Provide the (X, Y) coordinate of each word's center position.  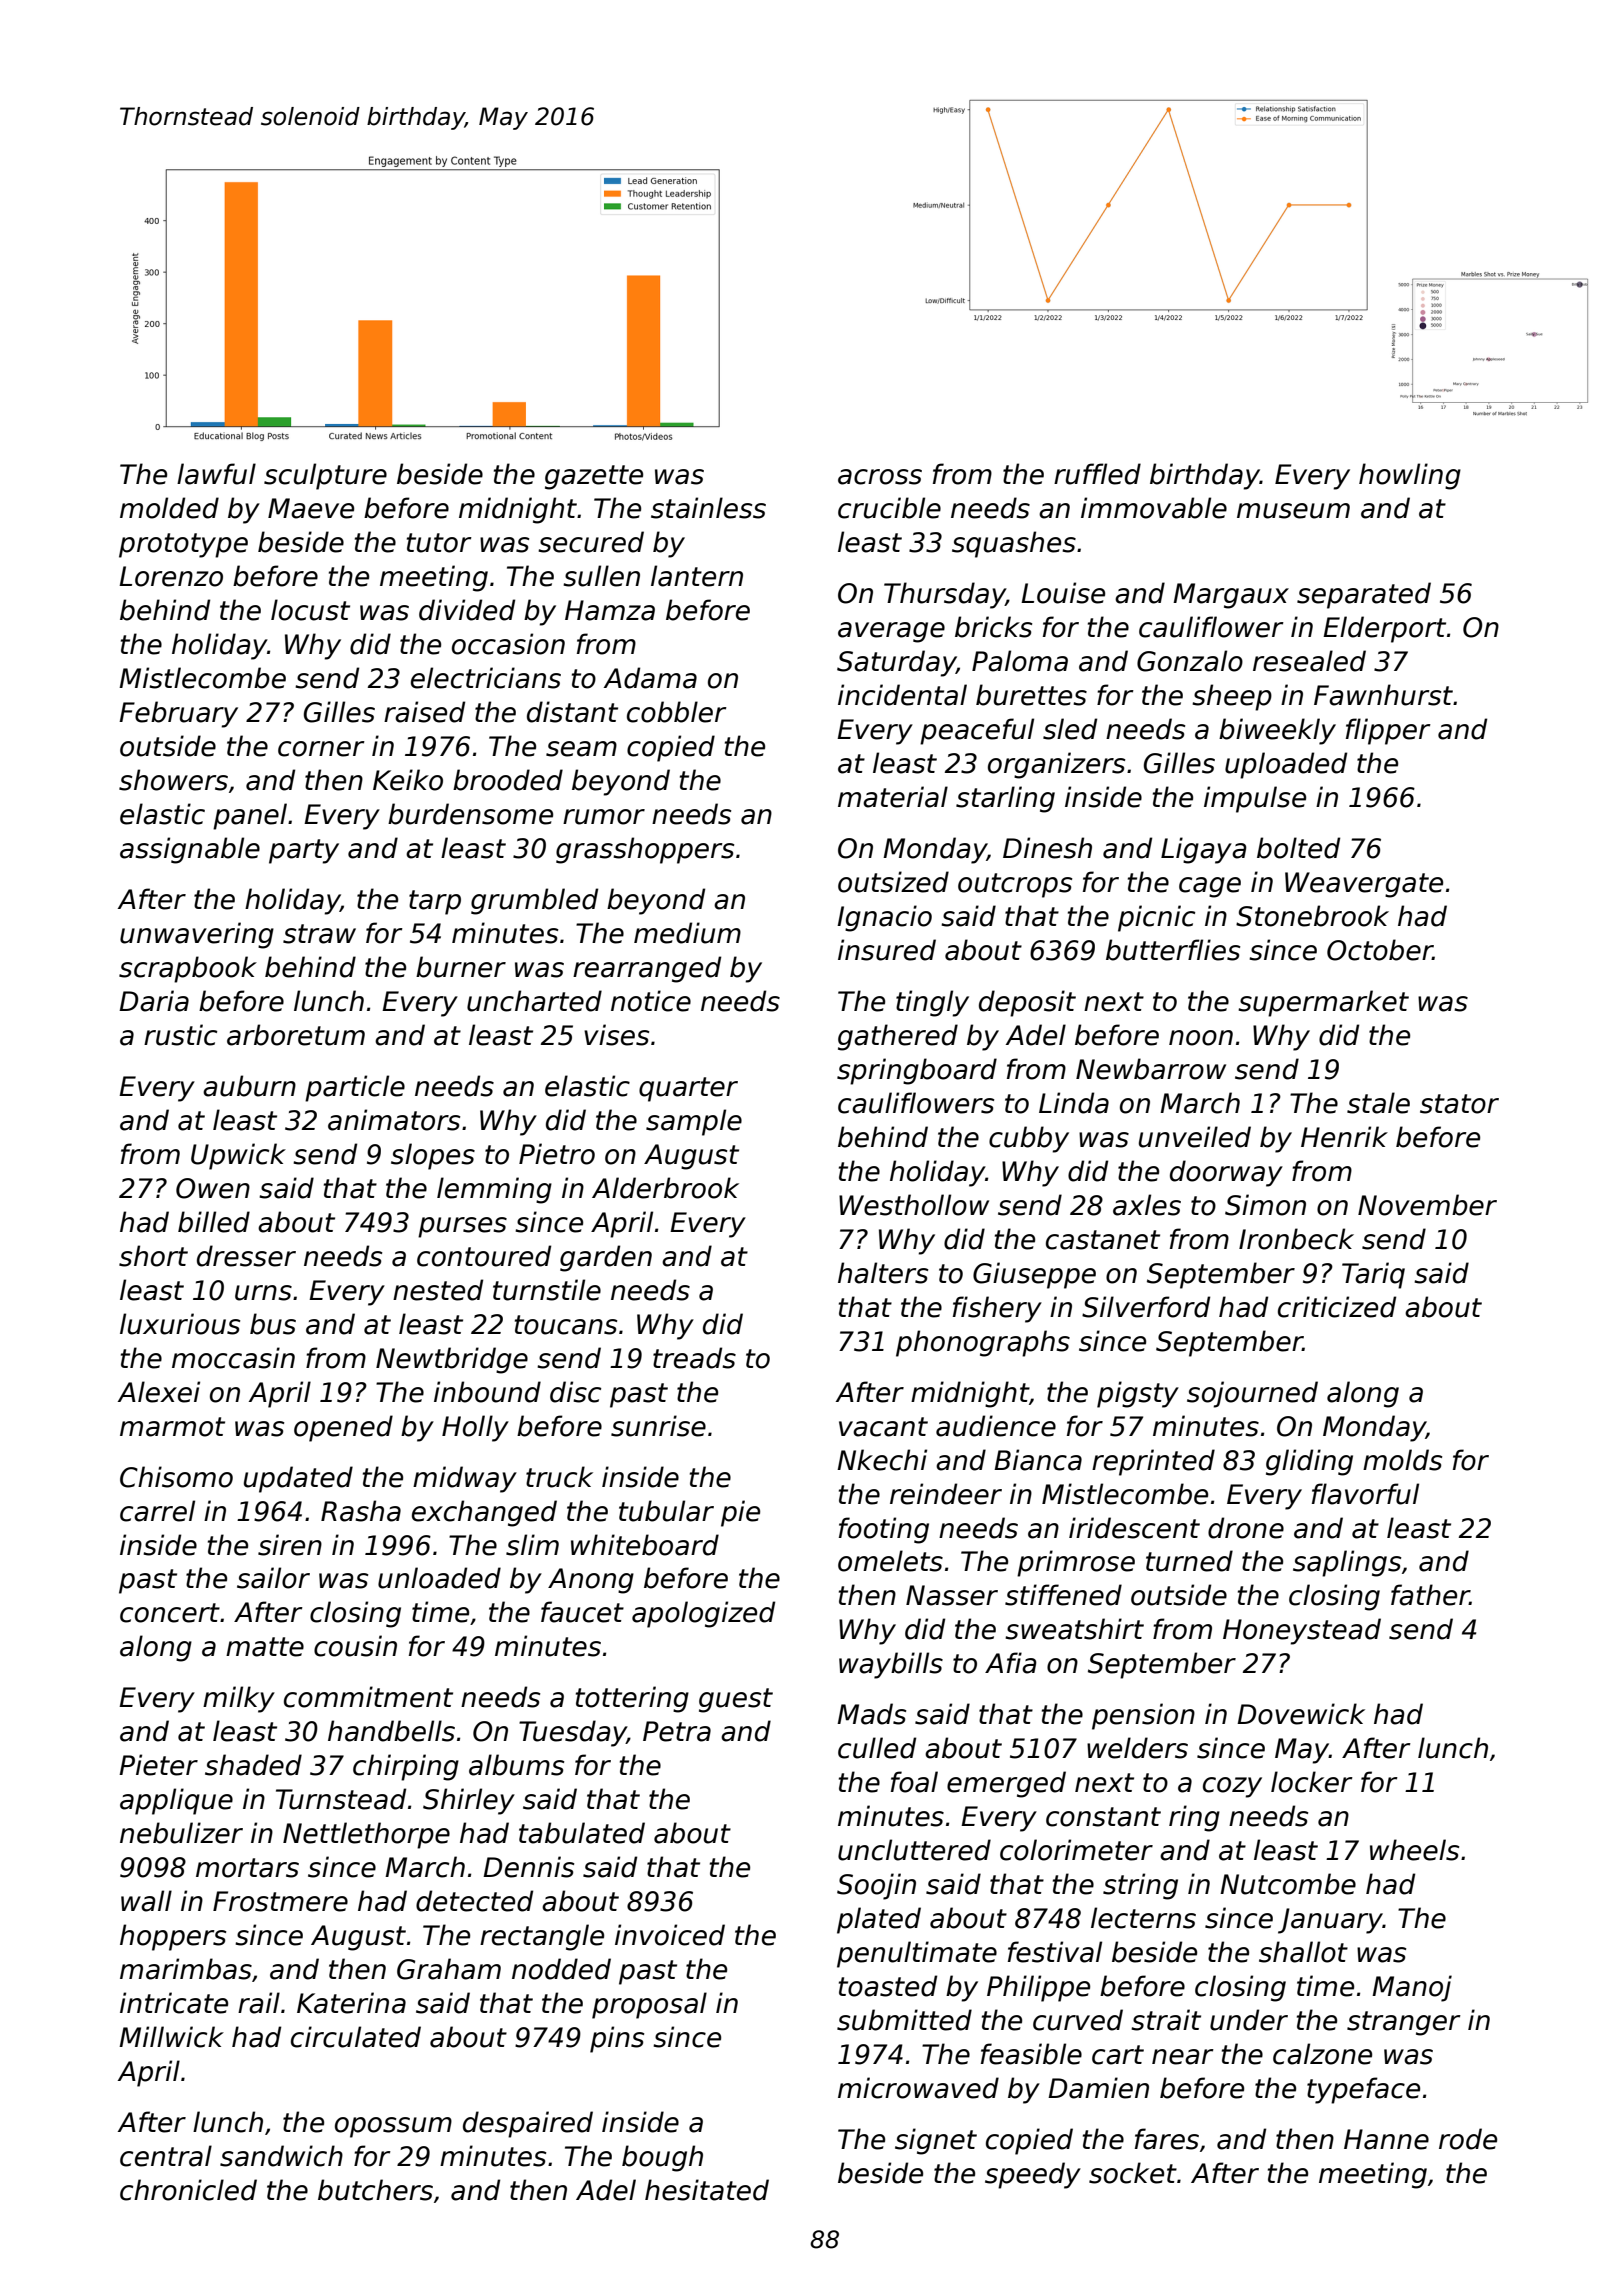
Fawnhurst (1383, 695)
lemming (494, 1190)
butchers (375, 2190)
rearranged (647, 969)
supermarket (1323, 1003)
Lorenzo (171, 576)
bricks (993, 627)
